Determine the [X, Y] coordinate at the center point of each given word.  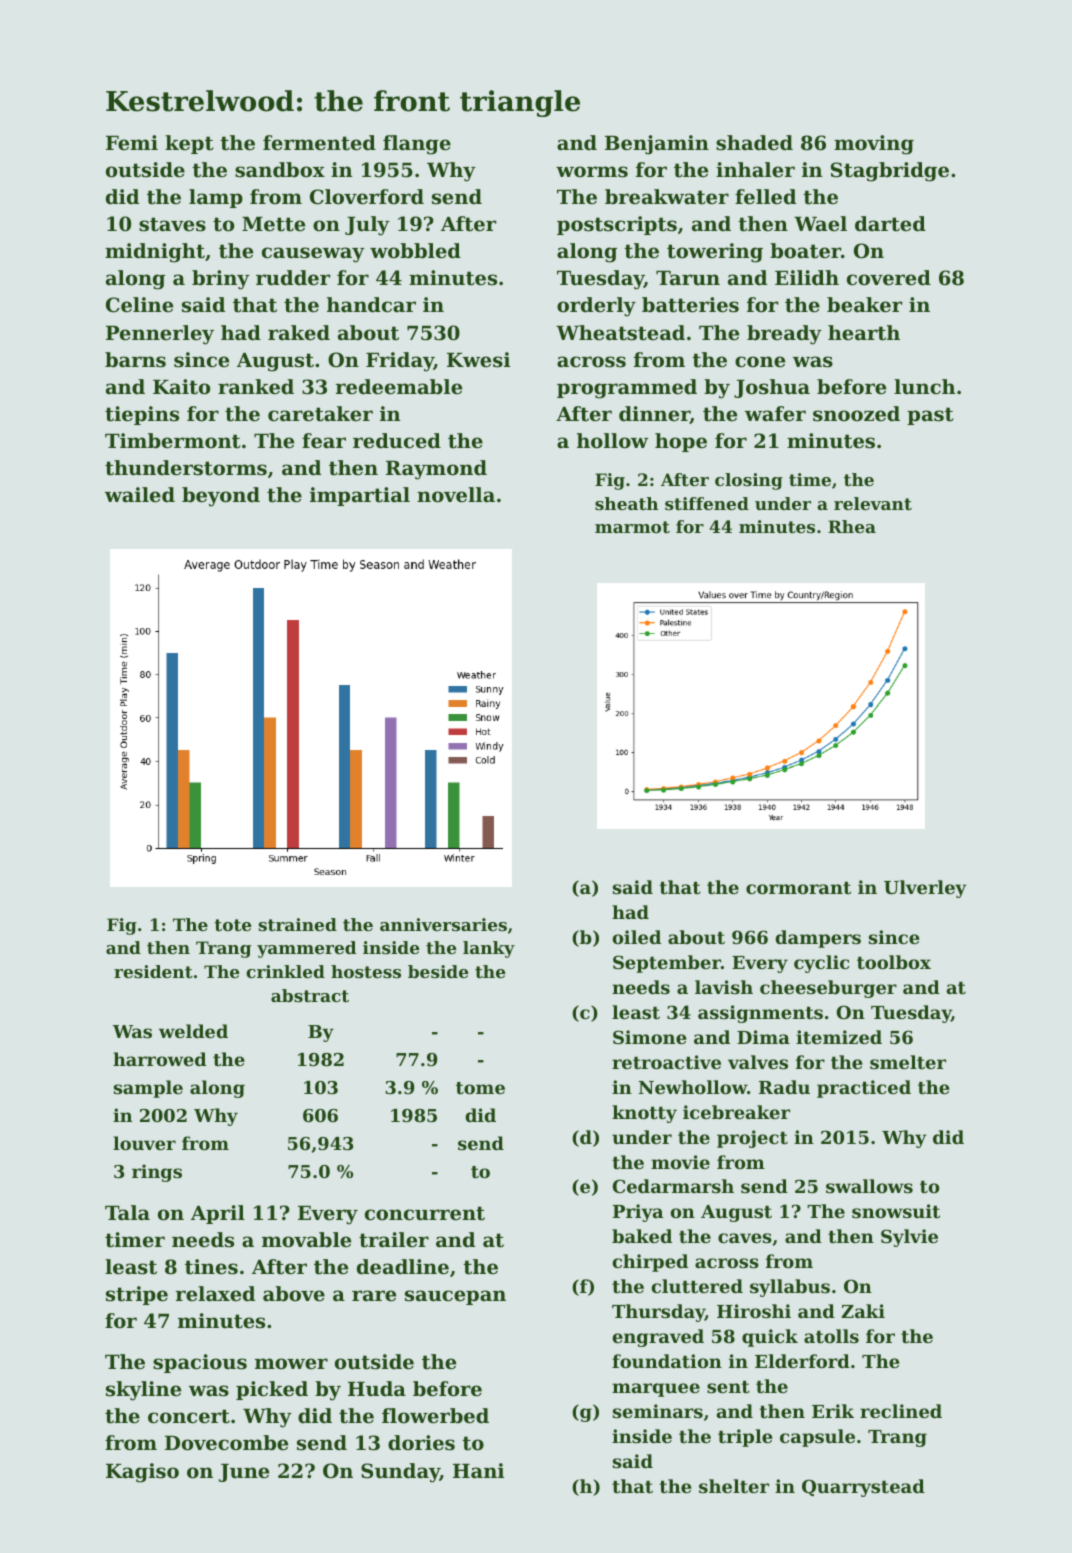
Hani [478, 1471]
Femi [132, 142]
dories [421, 1443]
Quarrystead [863, 1488]
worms [592, 172]
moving [874, 145]
